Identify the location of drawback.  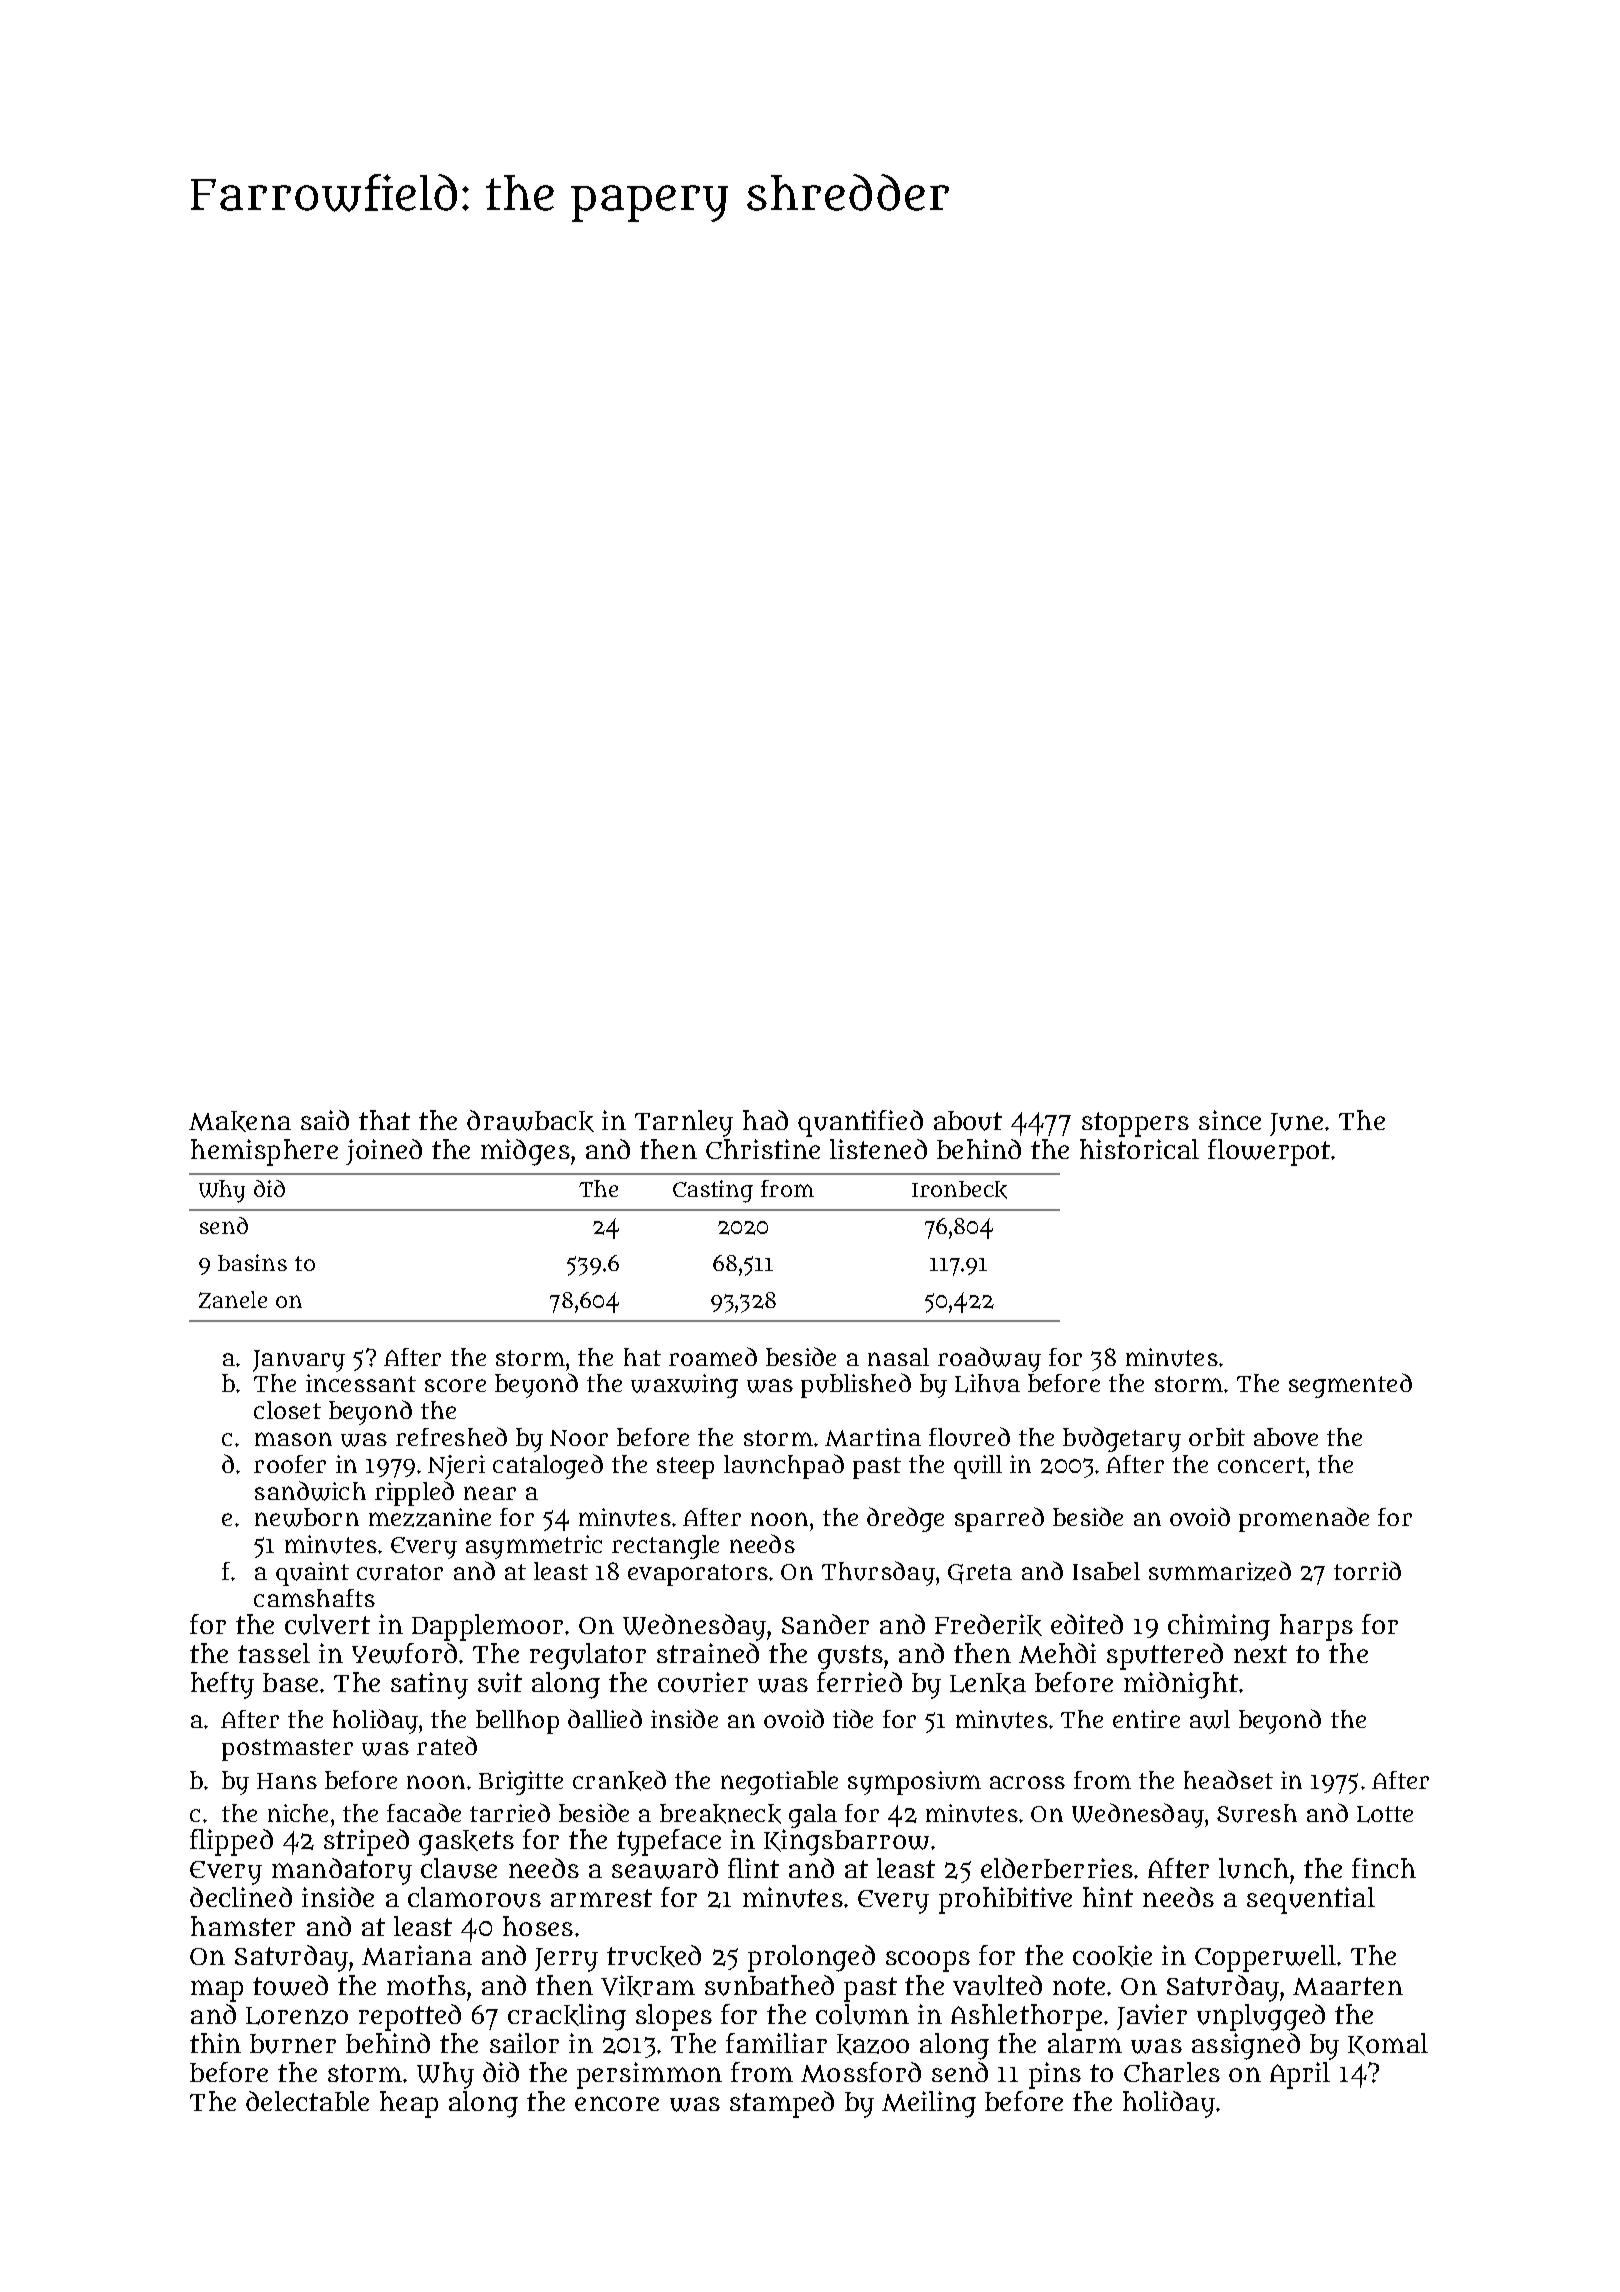
(530, 1121).
